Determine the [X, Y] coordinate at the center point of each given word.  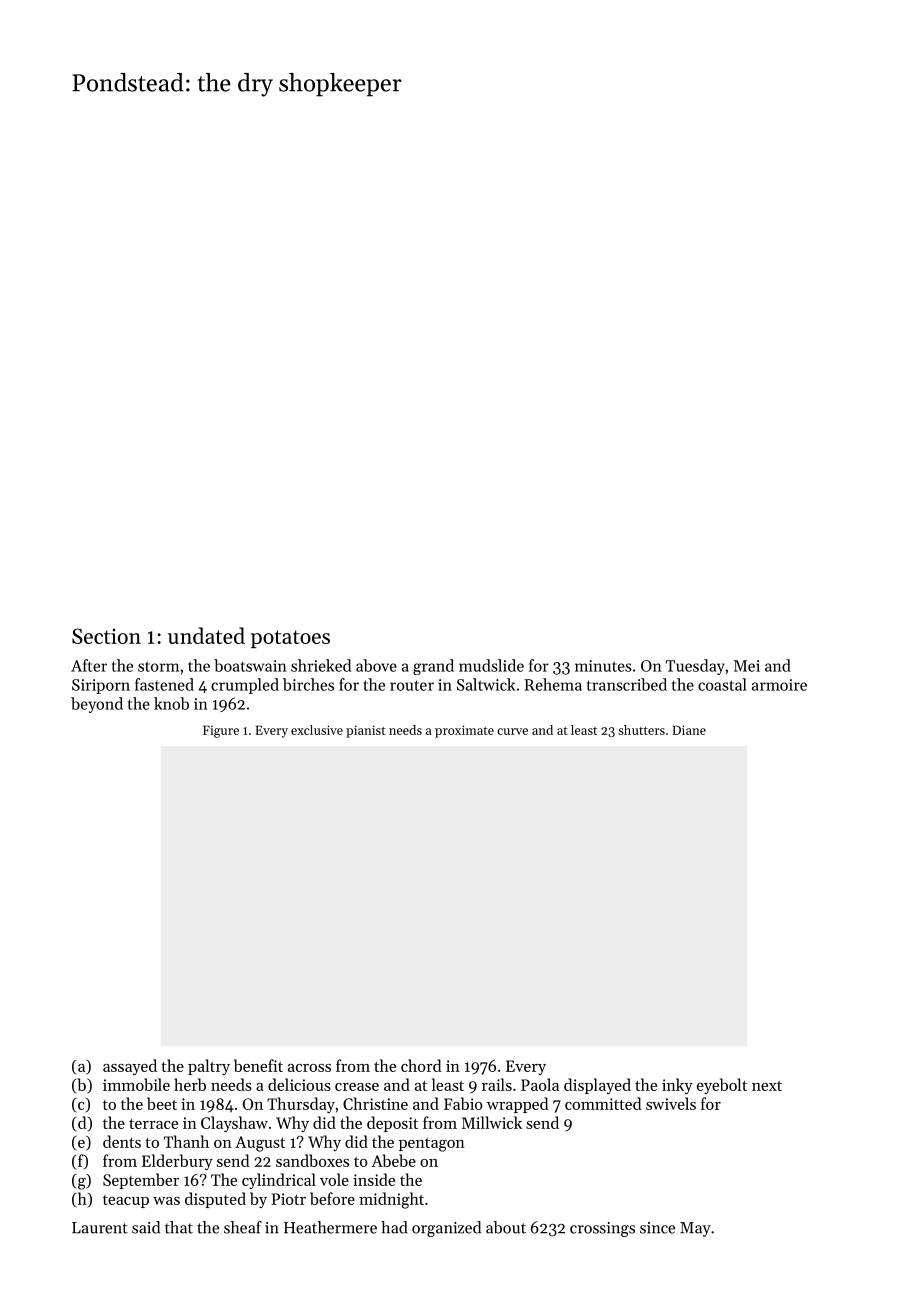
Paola [540, 1084]
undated [206, 635]
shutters [641, 730]
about [506, 1227]
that [179, 1227]
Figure [221, 731]
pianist [366, 731]
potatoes [290, 639]
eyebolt [722, 1086]
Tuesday [695, 667]
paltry [209, 1067]
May [695, 1229]
